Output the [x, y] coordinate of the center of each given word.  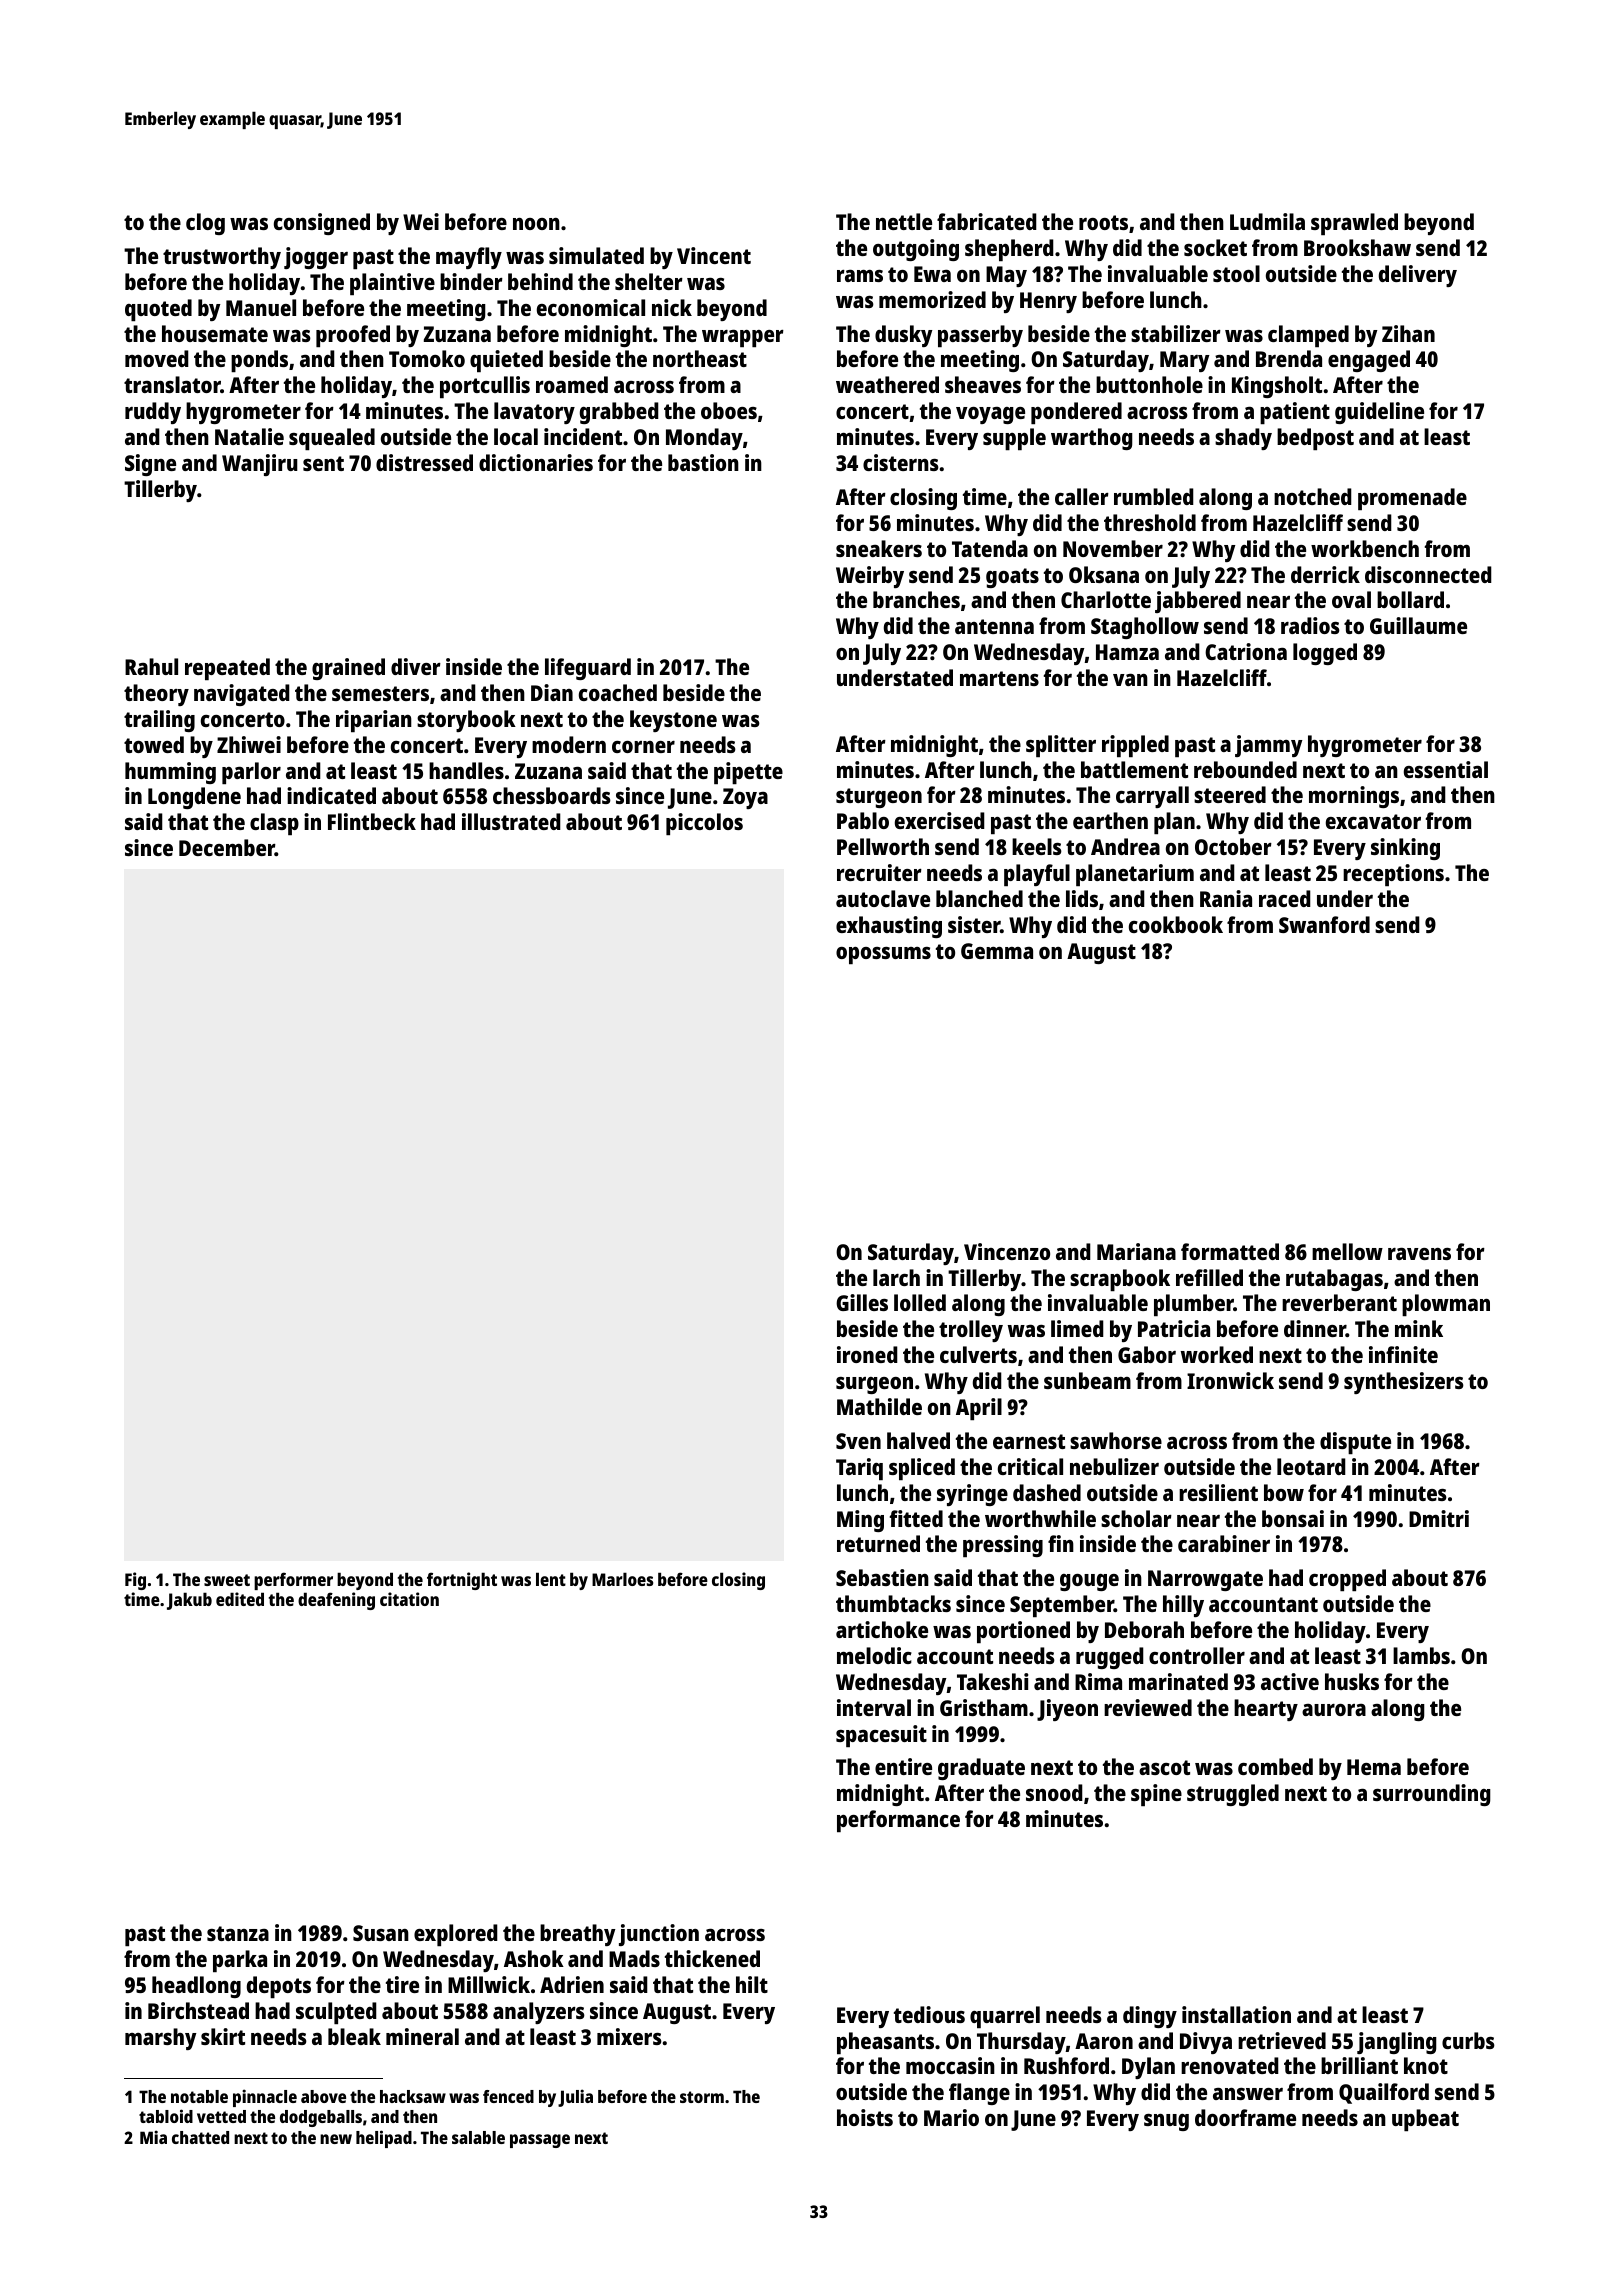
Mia [153, 2137]
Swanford [1324, 924]
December [227, 847]
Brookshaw [1357, 247]
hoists [865, 2117]
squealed [332, 439]
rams [860, 276]
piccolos [704, 824]
